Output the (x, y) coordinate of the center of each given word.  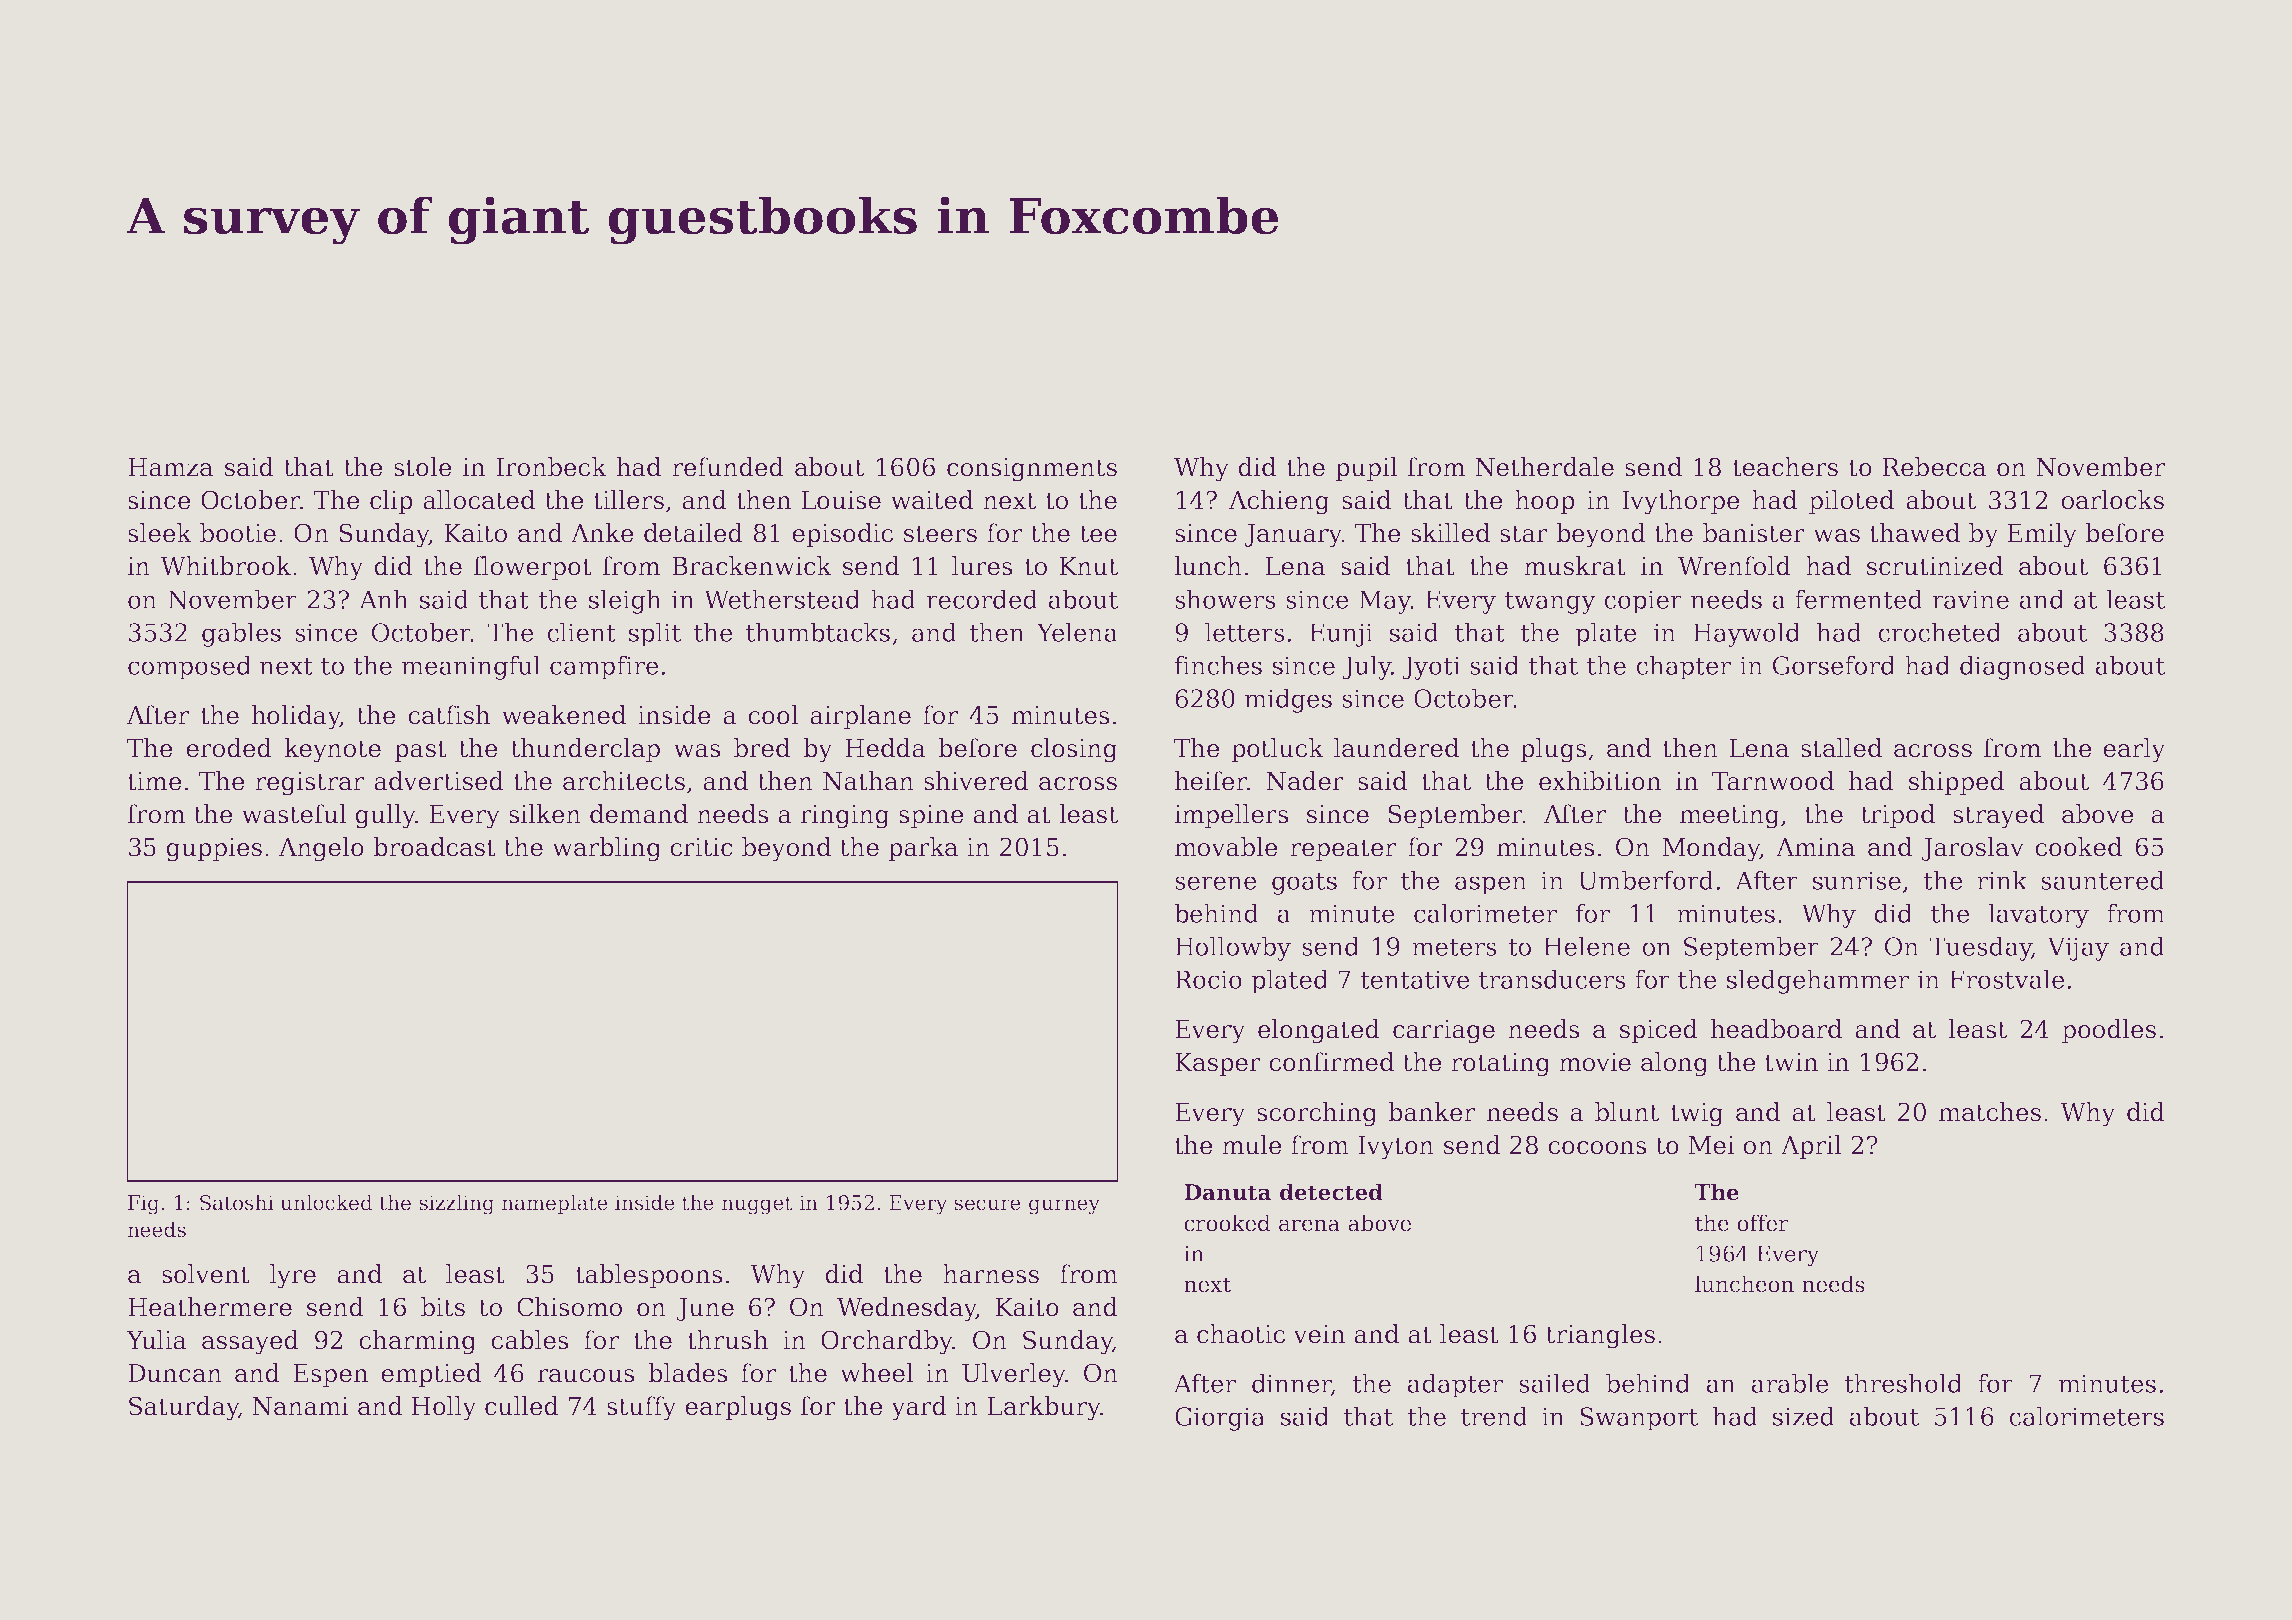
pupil (1366, 469)
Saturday (184, 1408)
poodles (2109, 1031)
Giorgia (1220, 1419)
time (154, 781)
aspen (1491, 885)
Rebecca (1934, 467)
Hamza (170, 467)
